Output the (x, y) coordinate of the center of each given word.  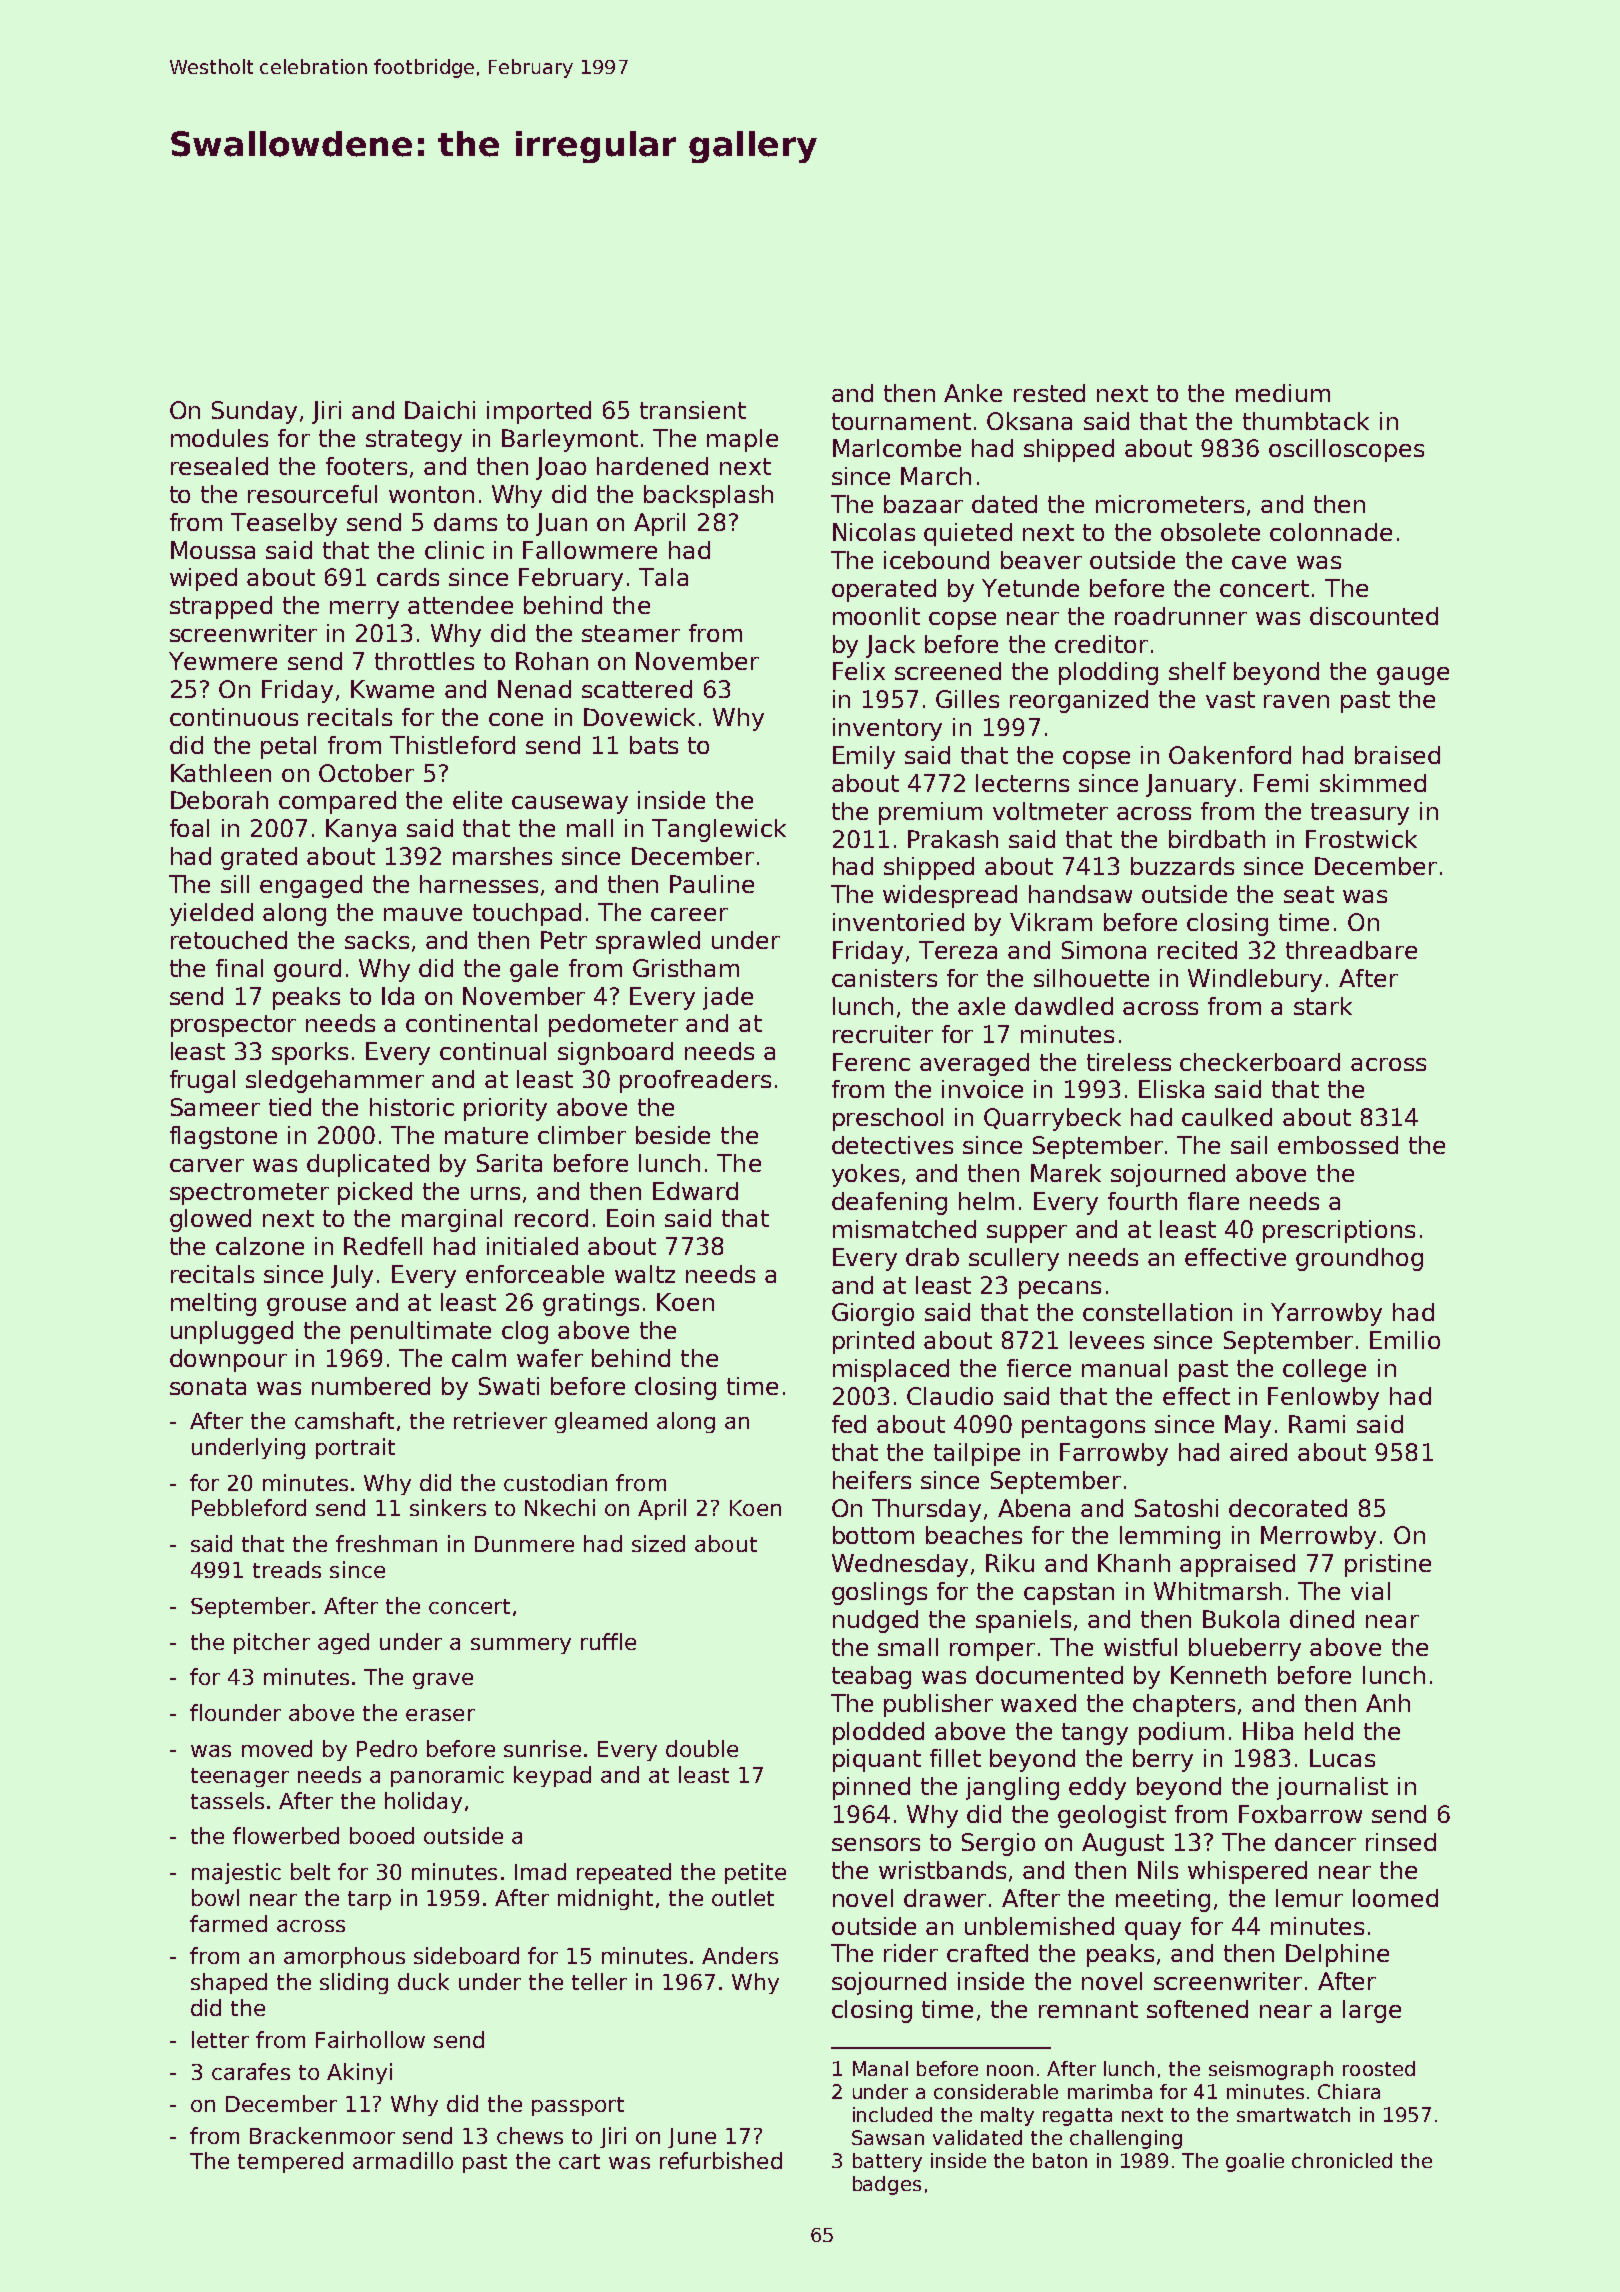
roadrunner (1181, 616)
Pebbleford (249, 1507)
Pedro (387, 1748)
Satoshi (1176, 1508)
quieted (968, 534)
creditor (1101, 644)
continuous (234, 717)
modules (219, 438)
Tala (663, 577)
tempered (290, 2162)
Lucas (1342, 1758)
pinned (871, 1788)
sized (658, 1543)
